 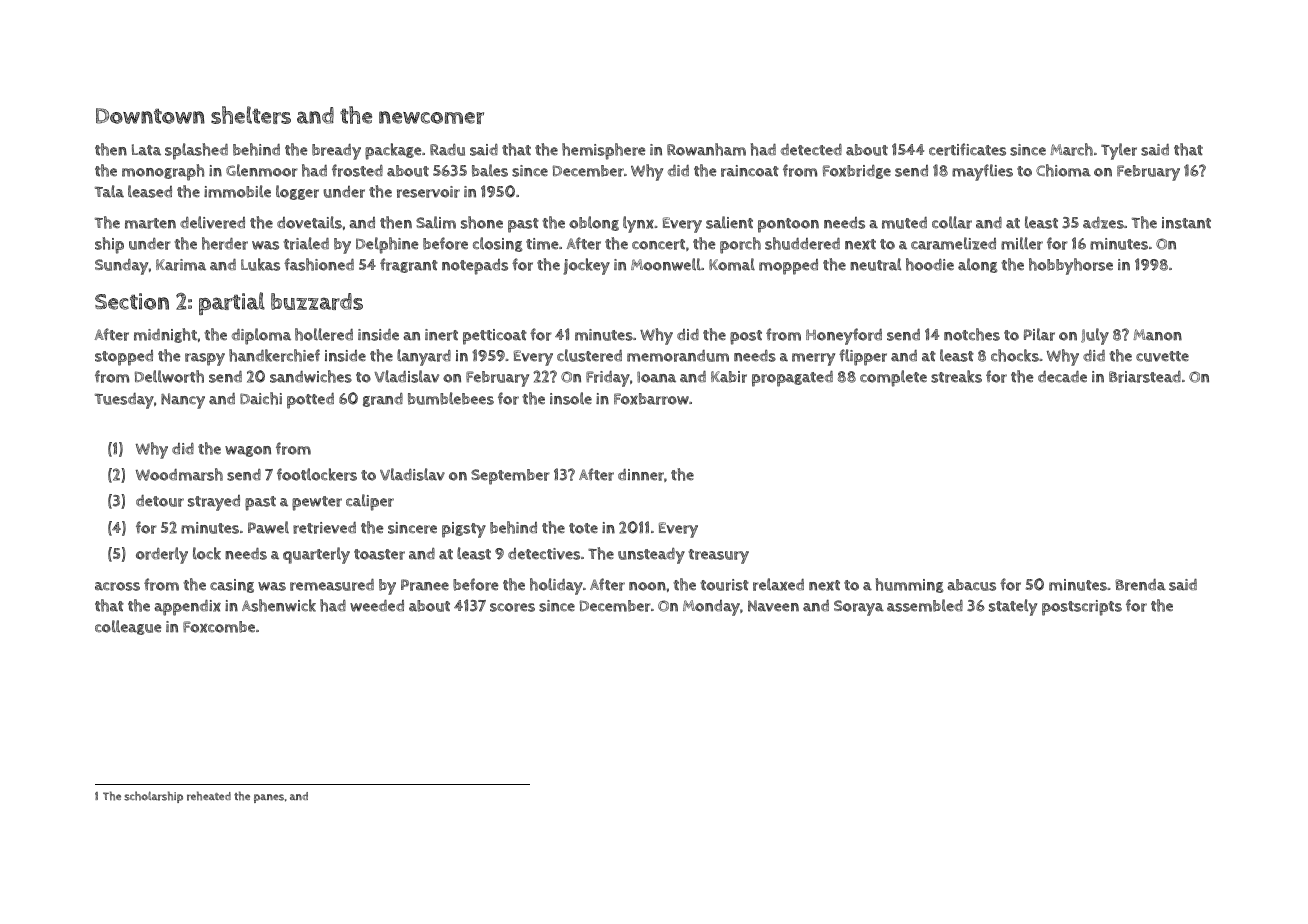 I want to click on Downtown, so click(x=150, y=116).
